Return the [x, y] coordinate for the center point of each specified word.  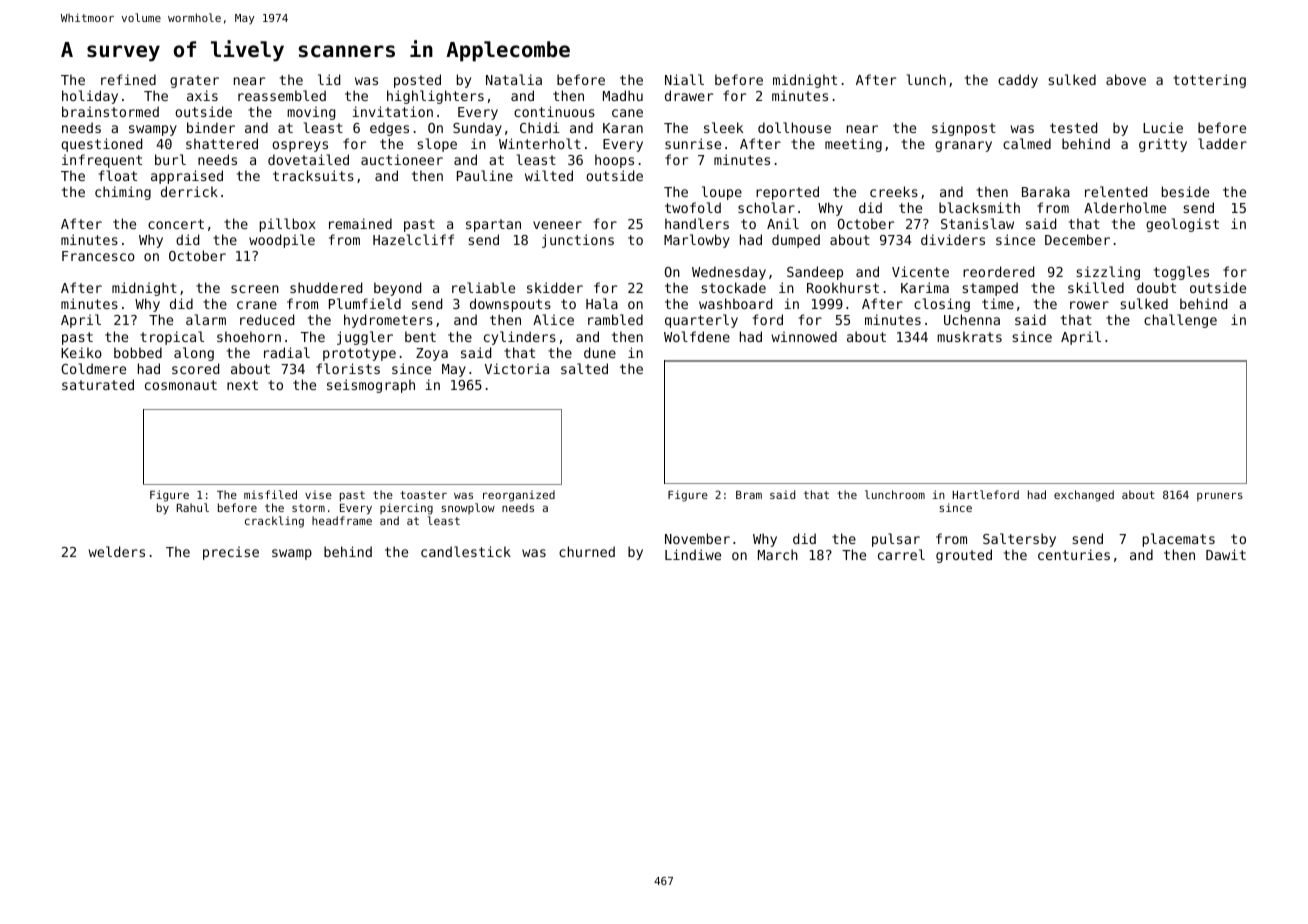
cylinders [520, 338]
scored [195, 368]
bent [420, 336]
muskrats [969, 336]
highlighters [435, 97]
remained [360, 223]
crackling [274, 522]
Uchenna [972, 319]
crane [257, 305]
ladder [1222, 143]
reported [787, 193]
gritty [1163, 145]
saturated [98, 384]
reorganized [519, 496]
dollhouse [794, 127]
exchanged [1084, 496]
